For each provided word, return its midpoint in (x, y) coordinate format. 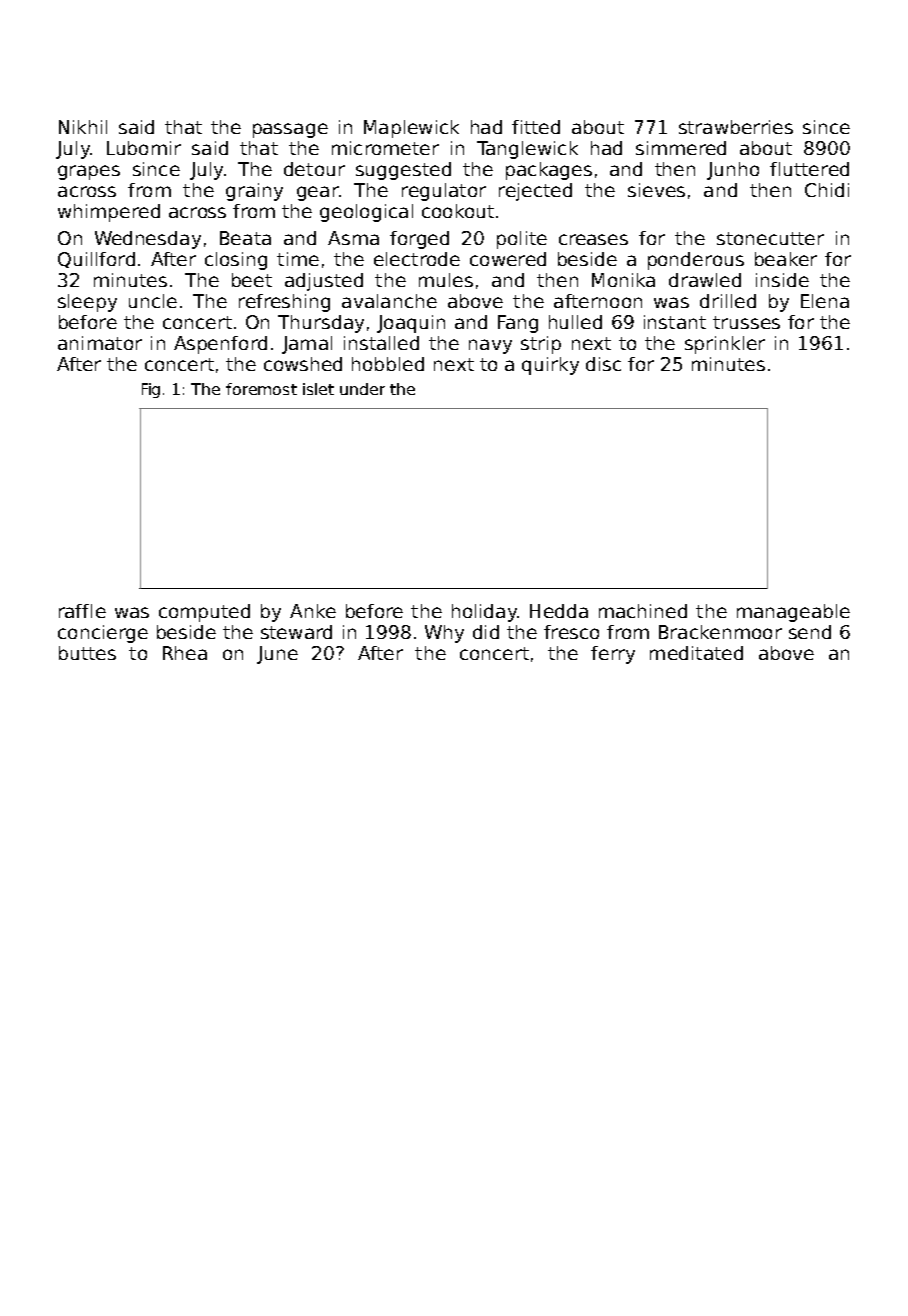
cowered (508, 259)
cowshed (303, 364)
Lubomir (144, 148)
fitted (536, 127)
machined (643, 611)
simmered (681, 148)
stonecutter (770, 238)
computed (204, 613)
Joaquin (411, 324)
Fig (151, 390)
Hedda (559, 611)
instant (675, 322)
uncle (153, 301)
